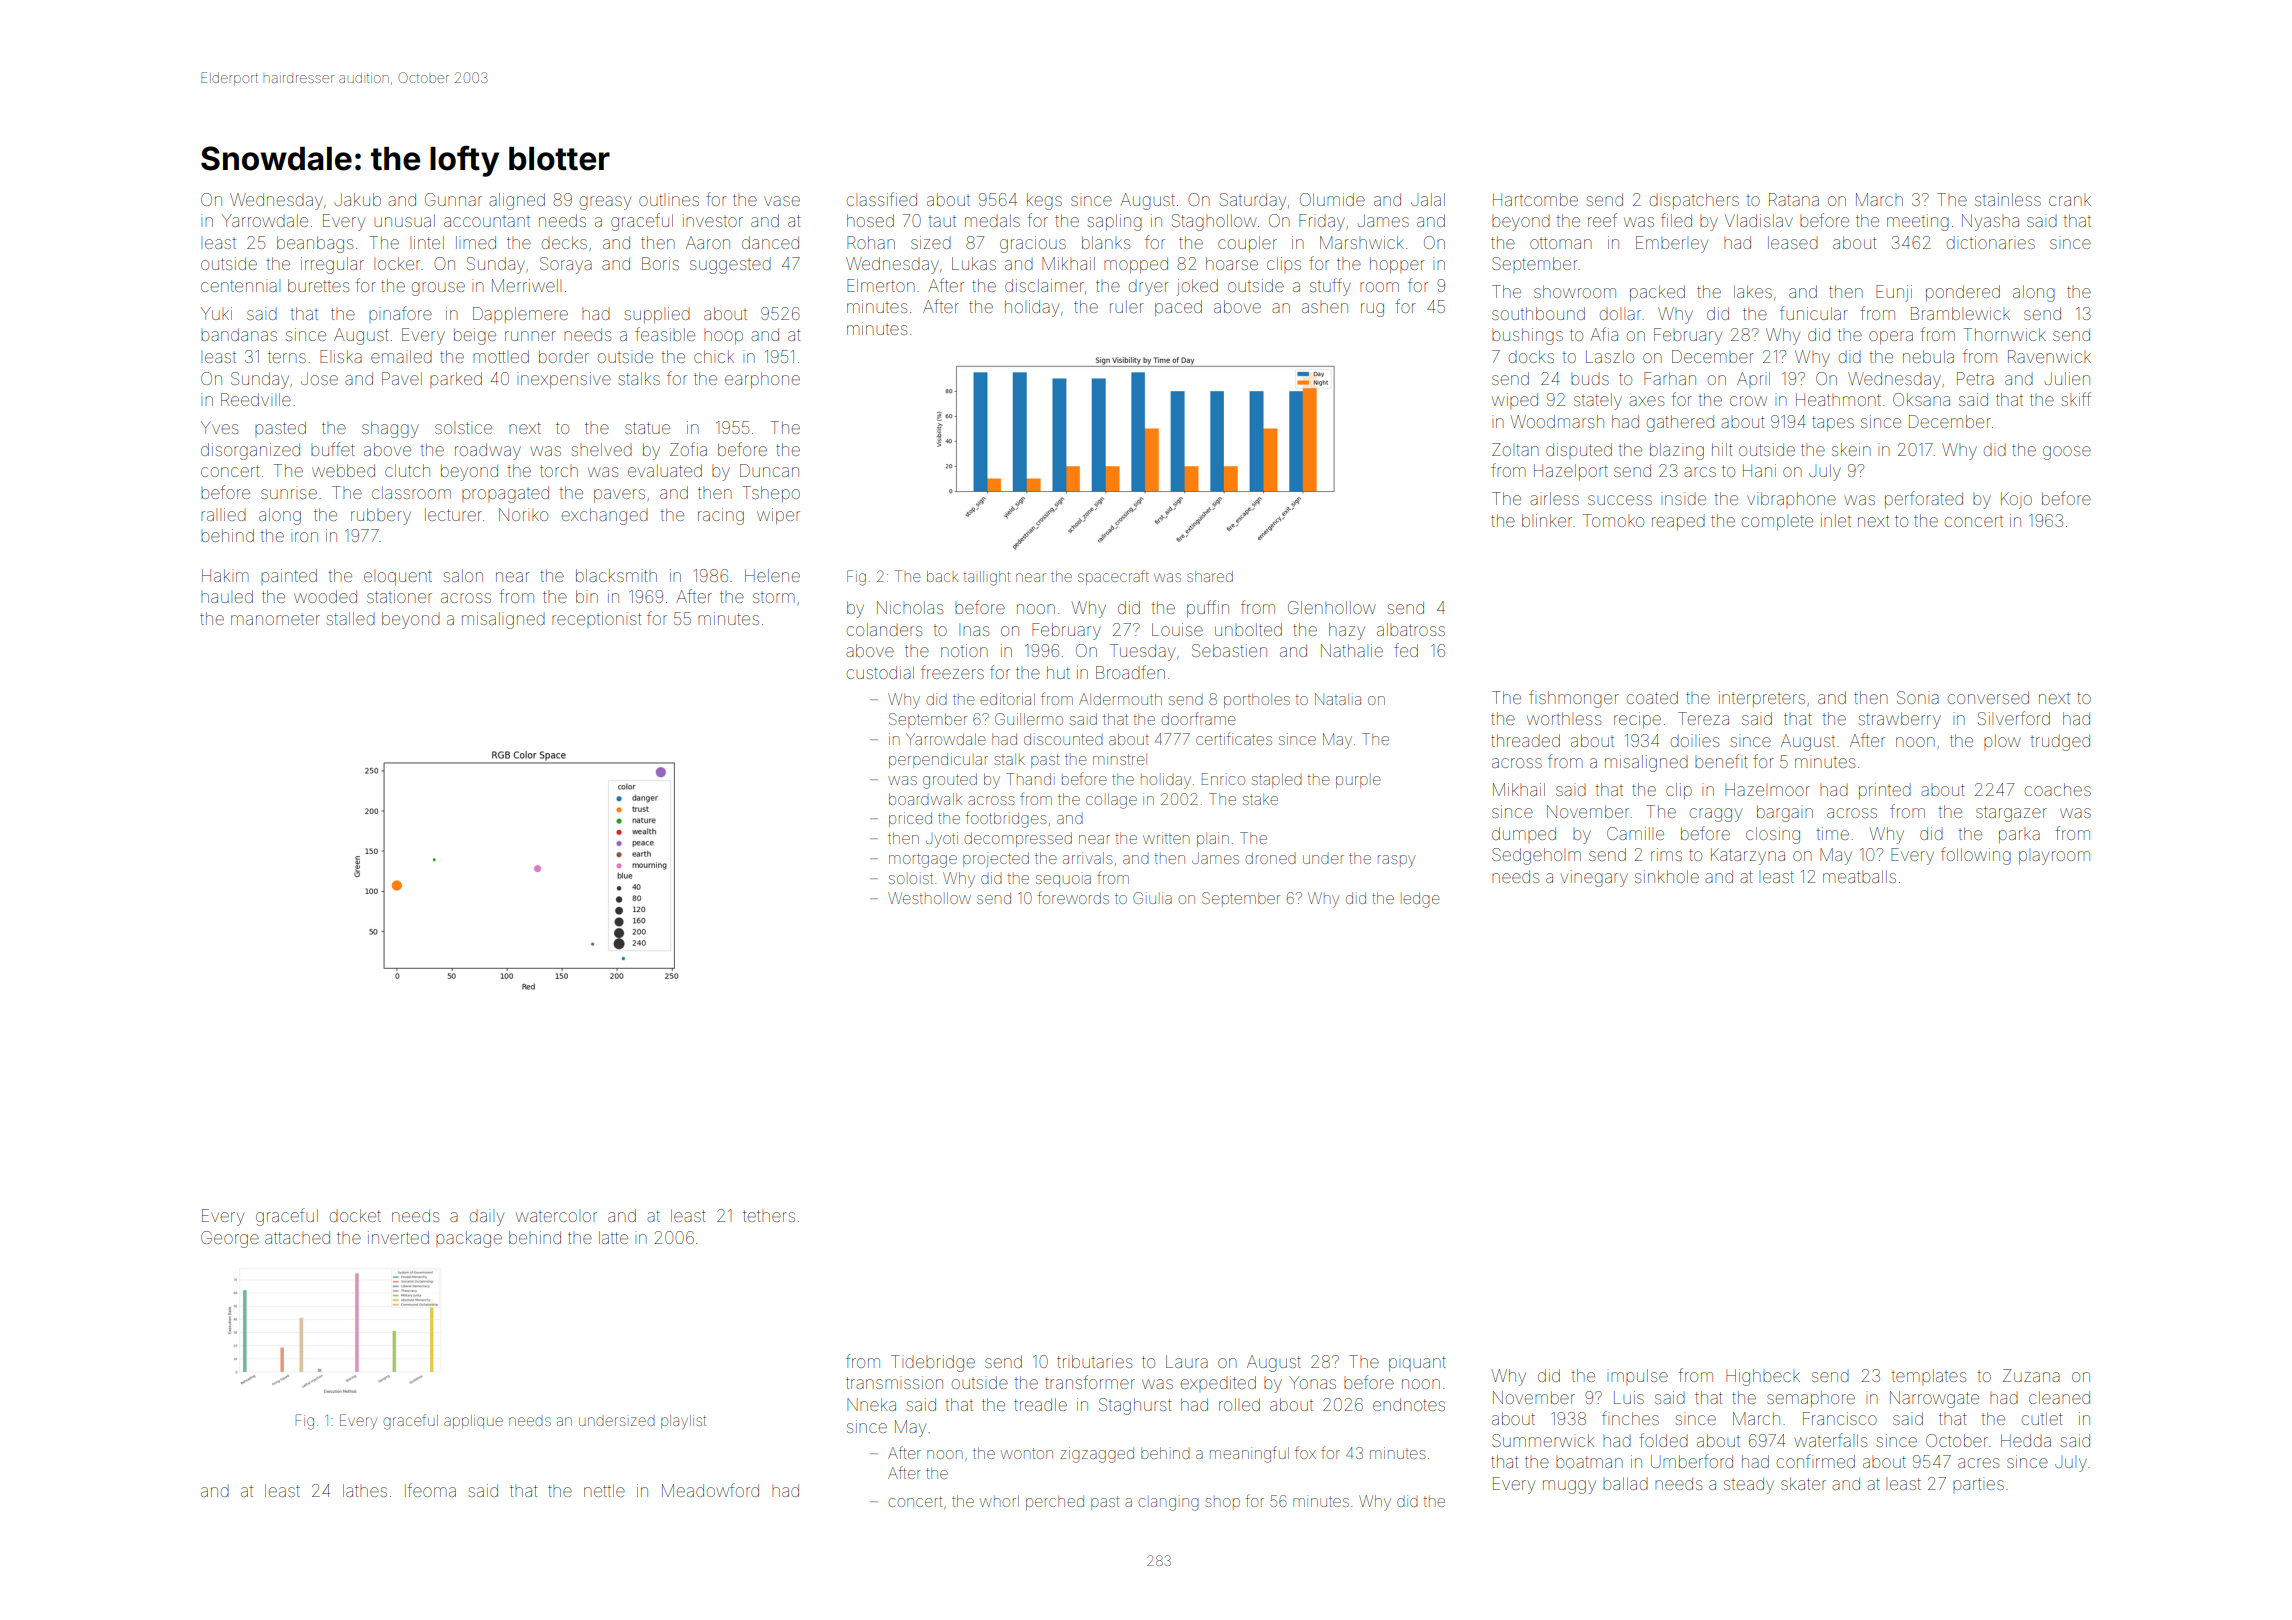  What do you see at coordinates (487, 1217) in the screenshot?
I see `daily` at bounding box center [487, 1217].
